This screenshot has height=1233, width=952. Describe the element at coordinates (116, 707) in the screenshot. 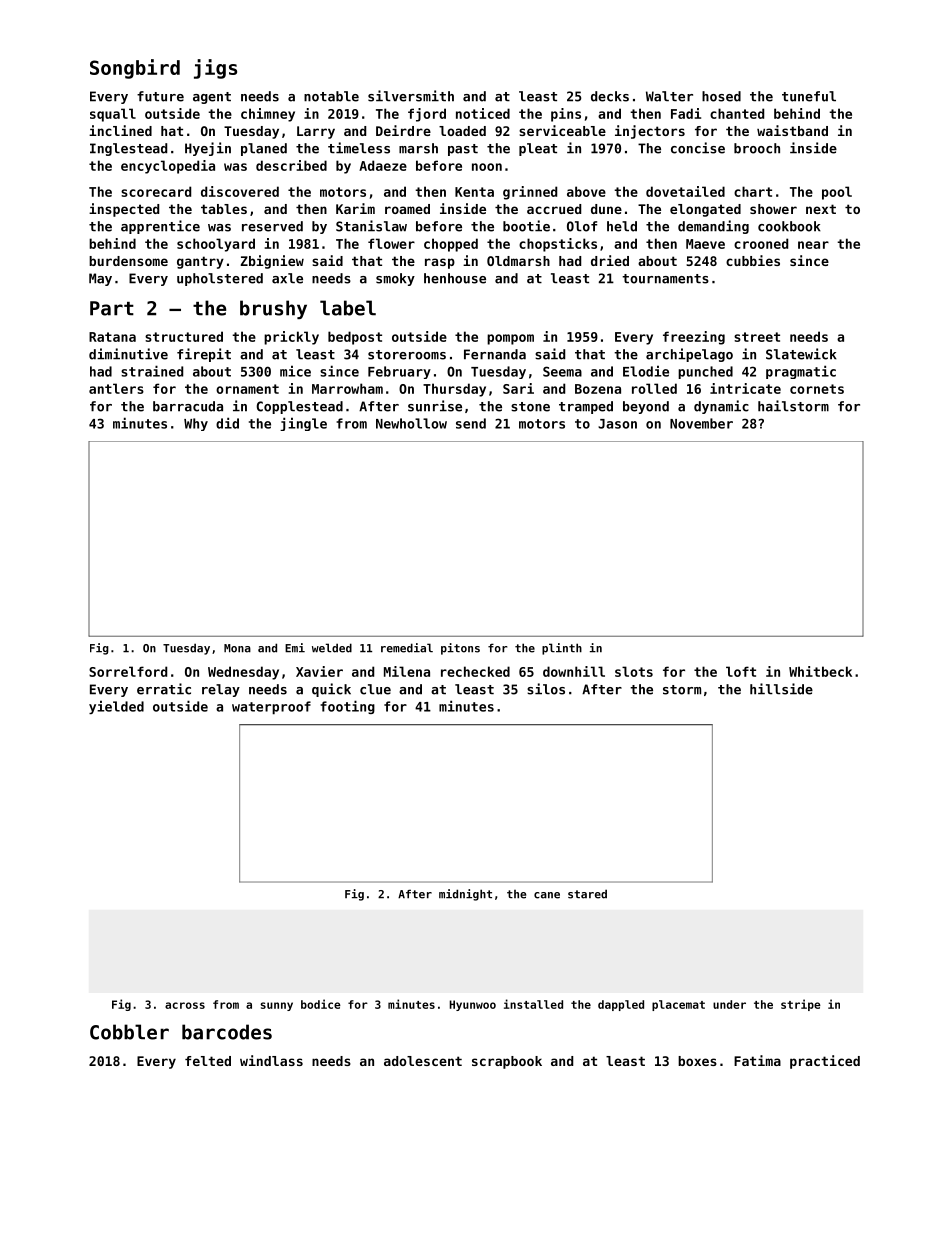

I see `yielded` at that location.
